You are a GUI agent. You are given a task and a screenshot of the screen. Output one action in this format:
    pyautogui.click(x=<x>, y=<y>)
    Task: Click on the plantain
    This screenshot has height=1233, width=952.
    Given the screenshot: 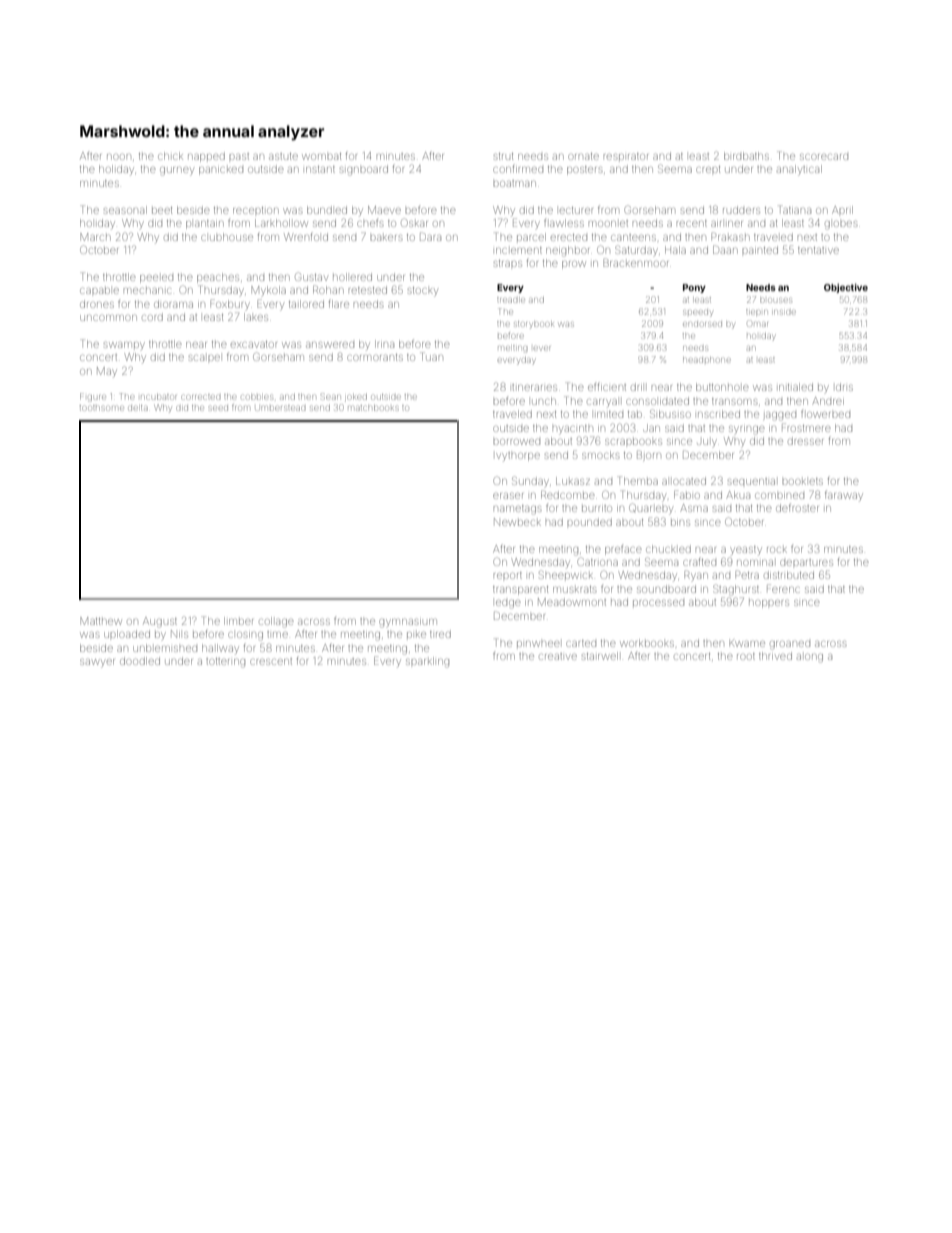 What is the action you would take?
    pyautogui.click(x=204, y=224)
